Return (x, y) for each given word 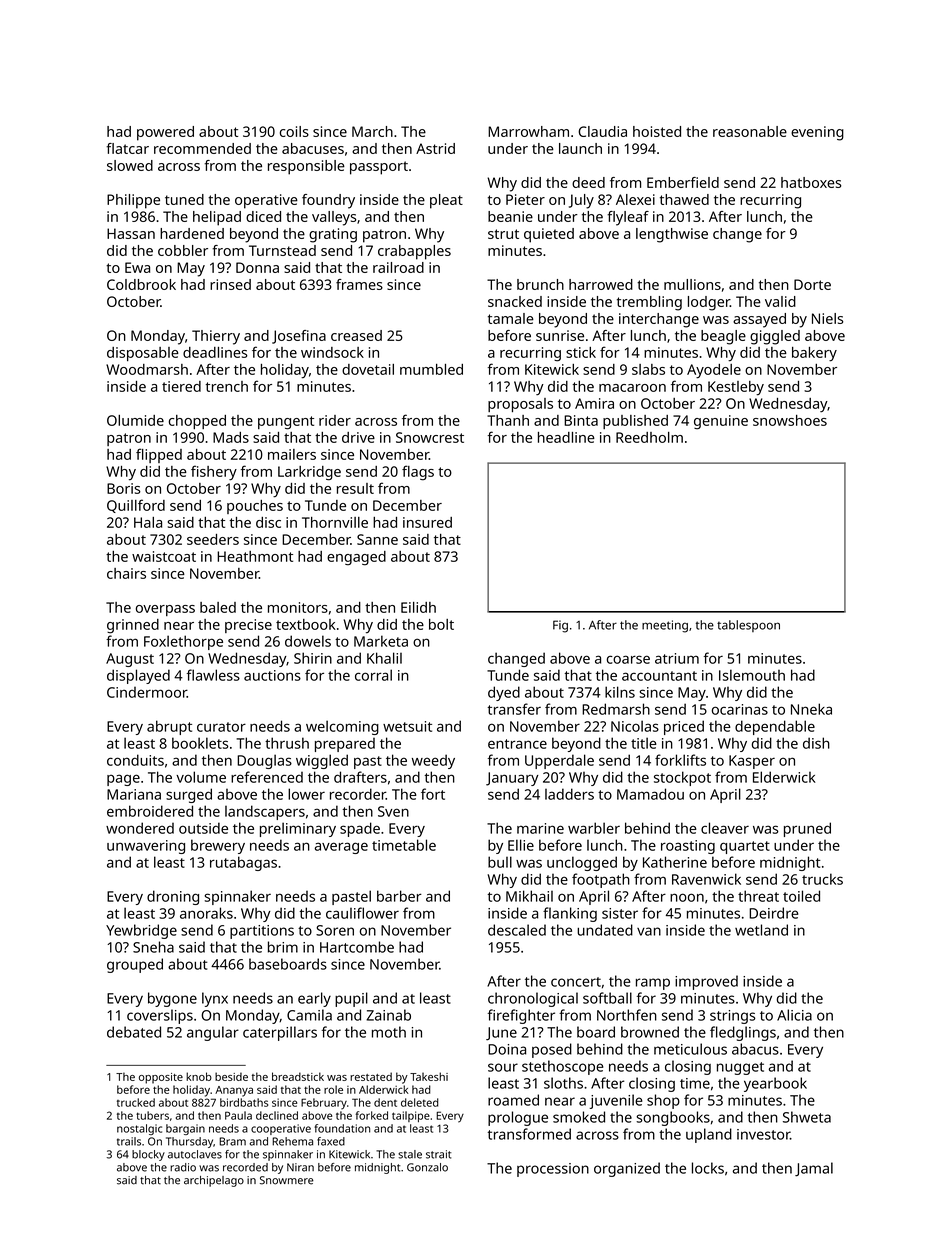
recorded (245, 1167)
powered (165, 133)
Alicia (794, 1015)
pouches (255, 507)
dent (385, 1102)
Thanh (508, 420)
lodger (709, 303)
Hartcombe (357, 947)
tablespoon (748, 626)
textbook (306, 624)
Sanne (377, 539)
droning (173, 897)
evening (817, 133)
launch (580, 148)
